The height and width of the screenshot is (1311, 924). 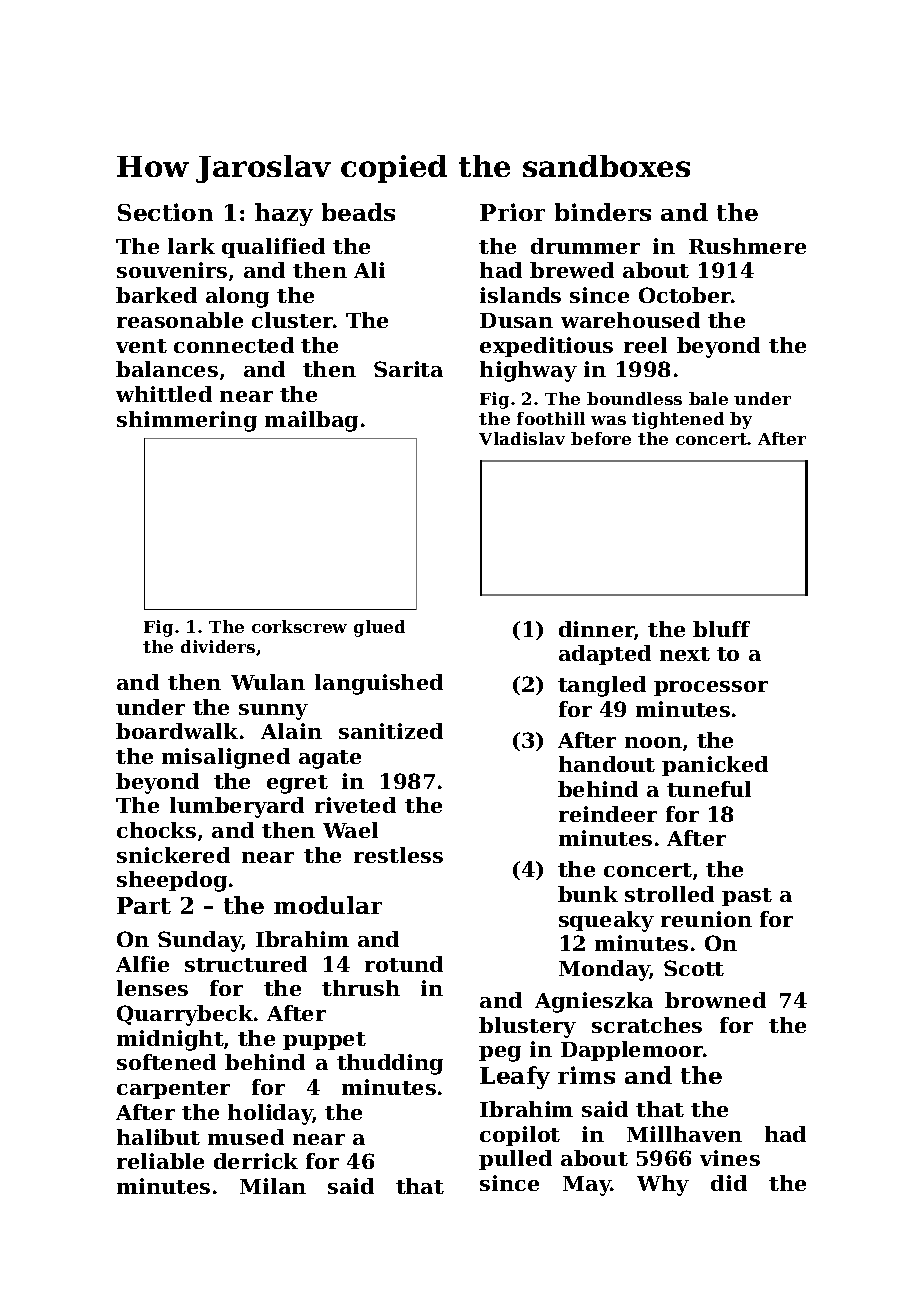 I want to click on Sarita, so click(x=408, y=369).
